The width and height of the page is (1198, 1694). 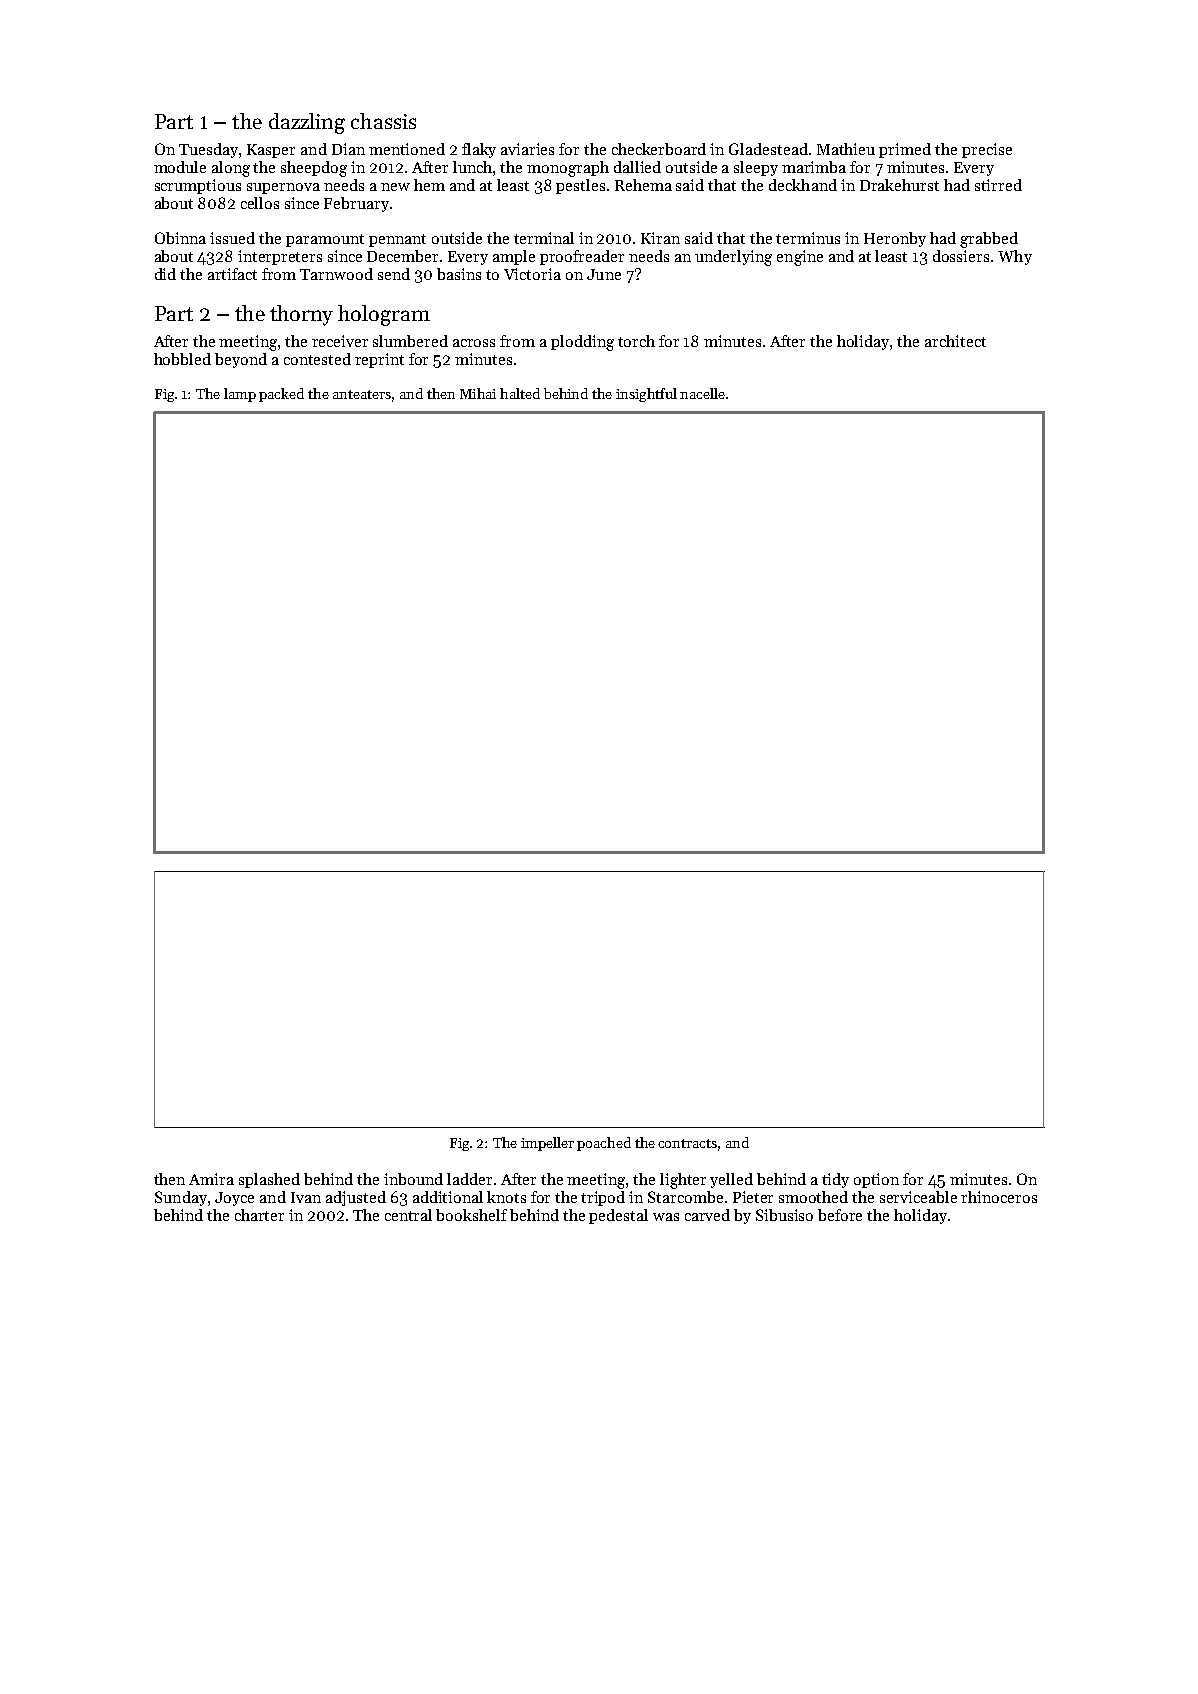 I want to click on impeller, so click(x=547, y=1144).
